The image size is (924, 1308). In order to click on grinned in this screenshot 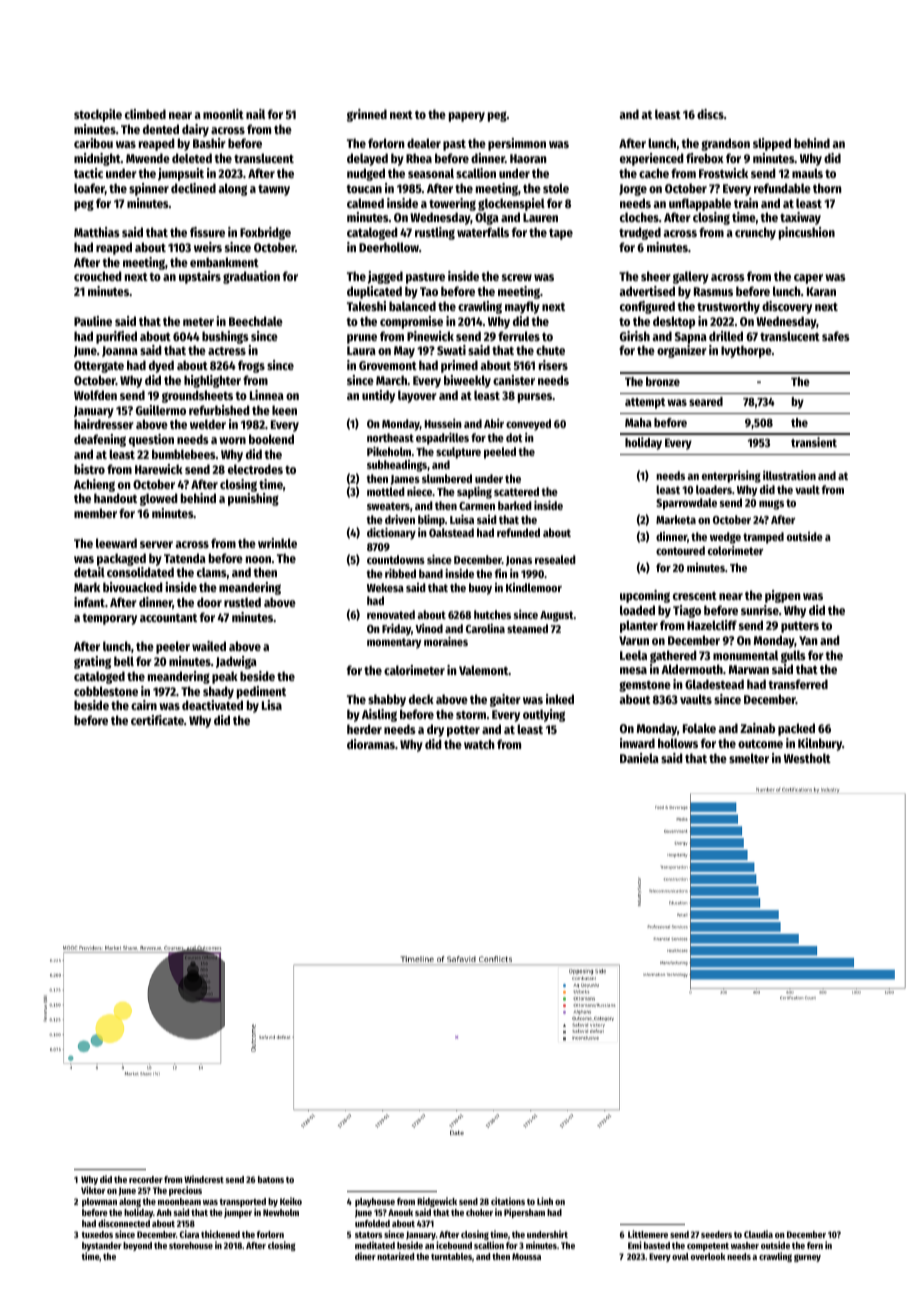, I will do `click(367, 115)`.
